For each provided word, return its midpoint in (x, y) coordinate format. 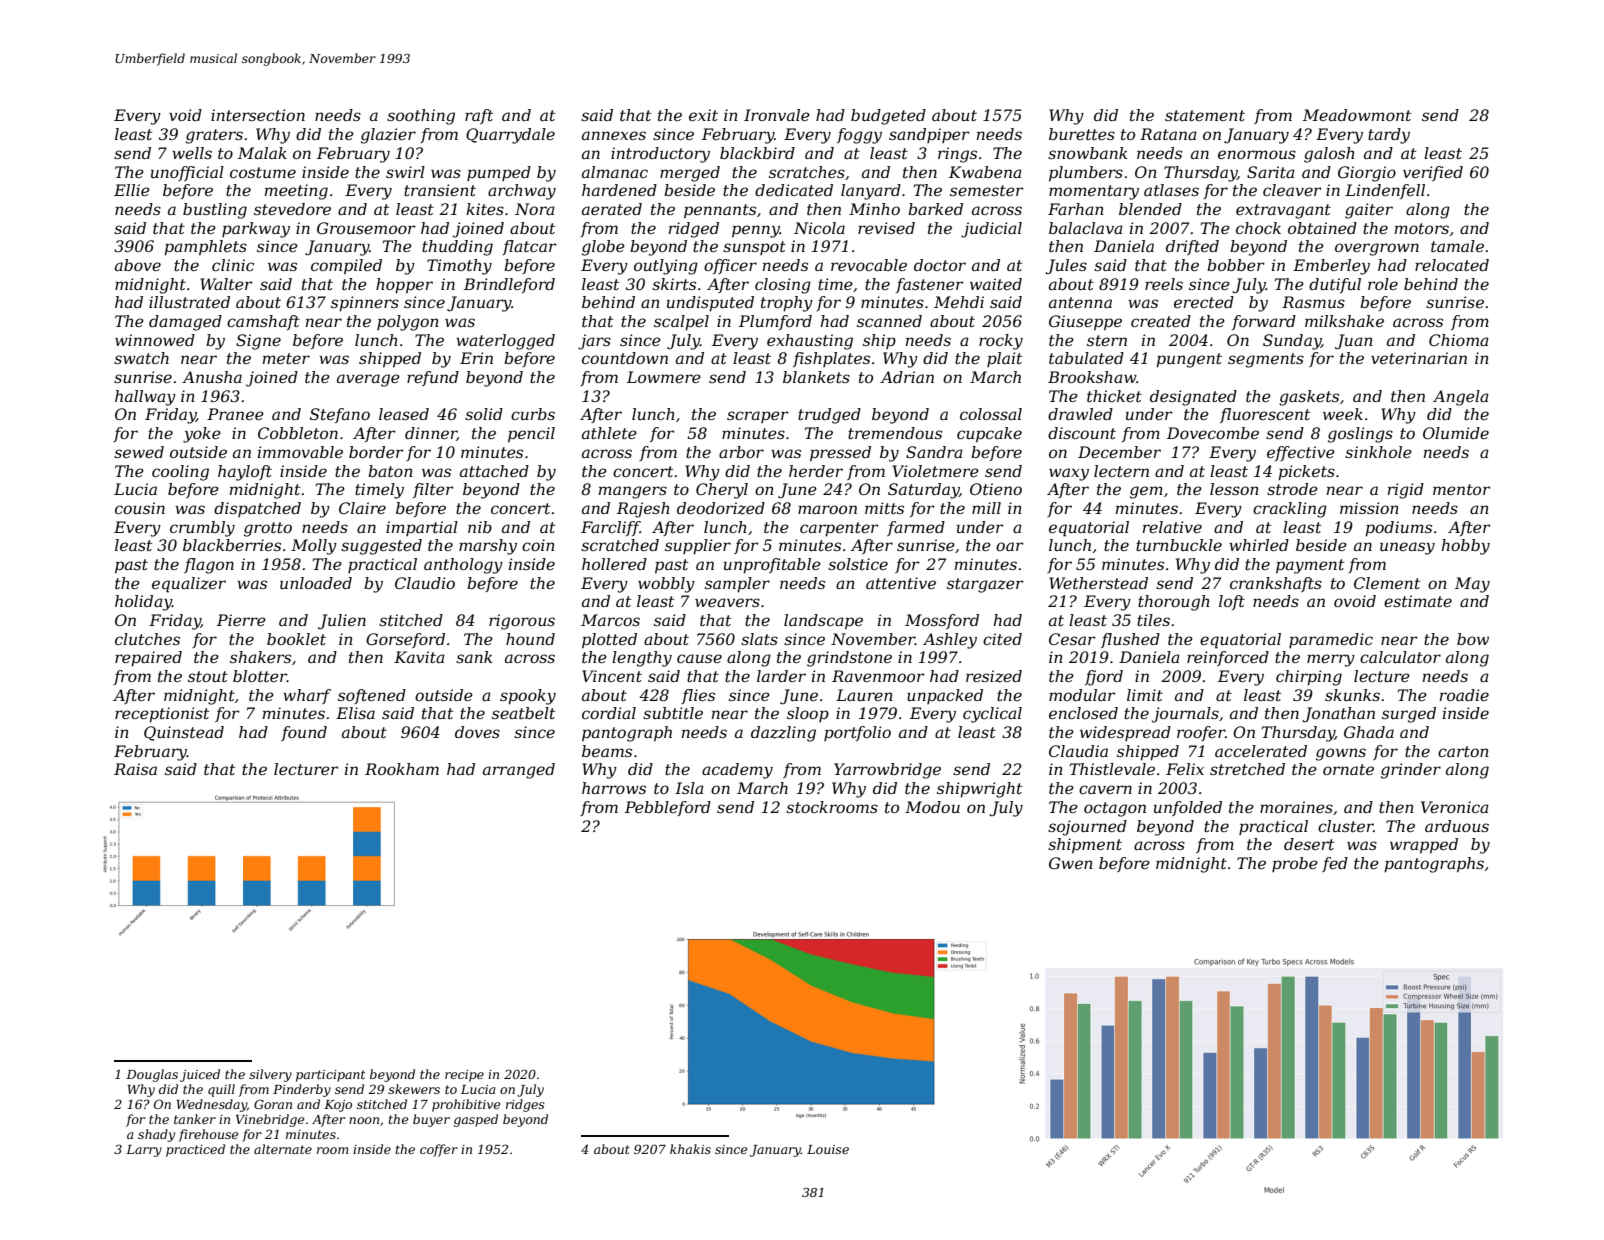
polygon (408, 323)
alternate (283, 1149)
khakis (690, 1149)
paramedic (1331, 640)
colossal (991, 414)
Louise (828, 1149)
